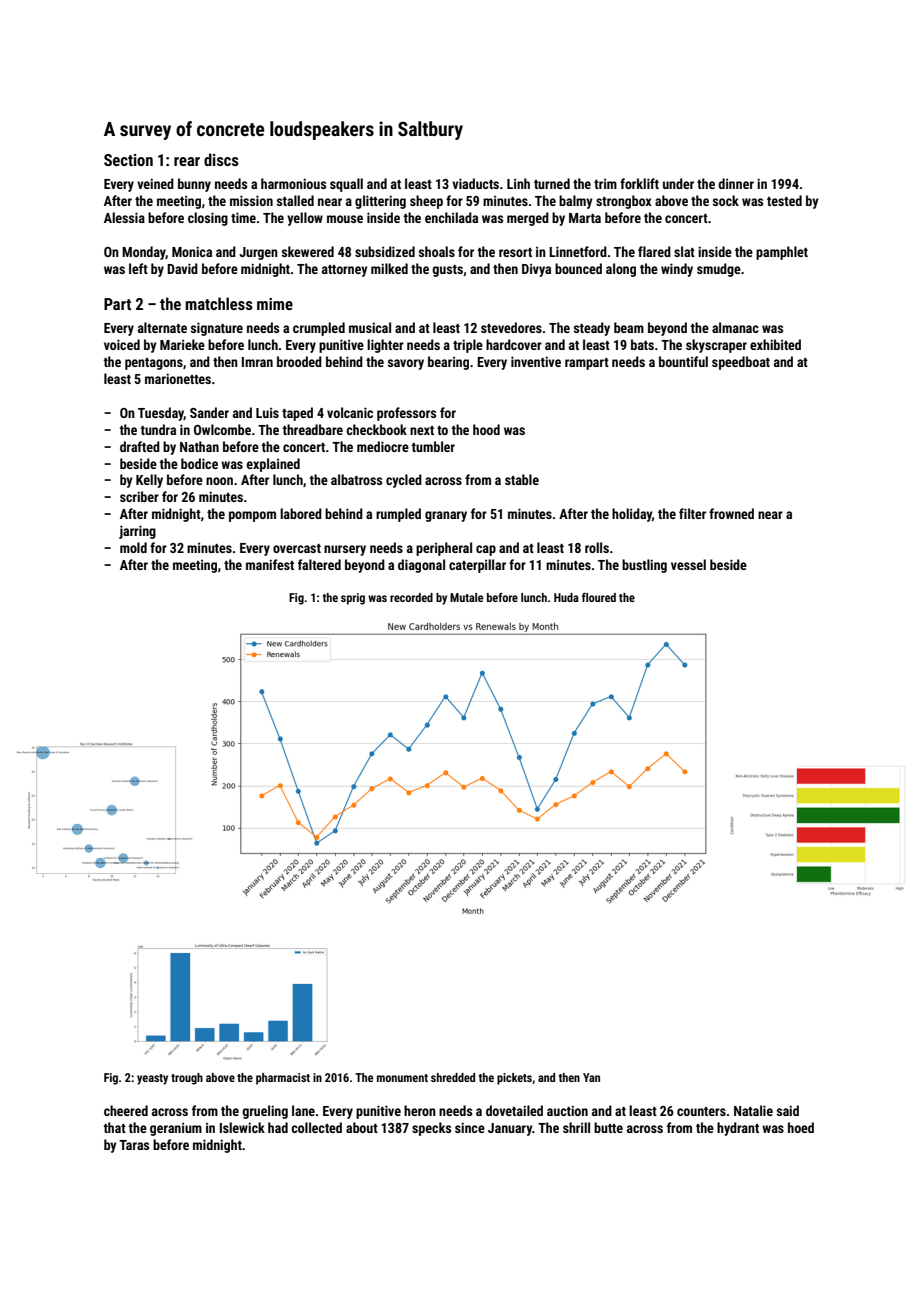 The width and height of the page is (924, 1308). Describe the element at coordinates (187, 1079) in the page. I see `trough` at that location.
